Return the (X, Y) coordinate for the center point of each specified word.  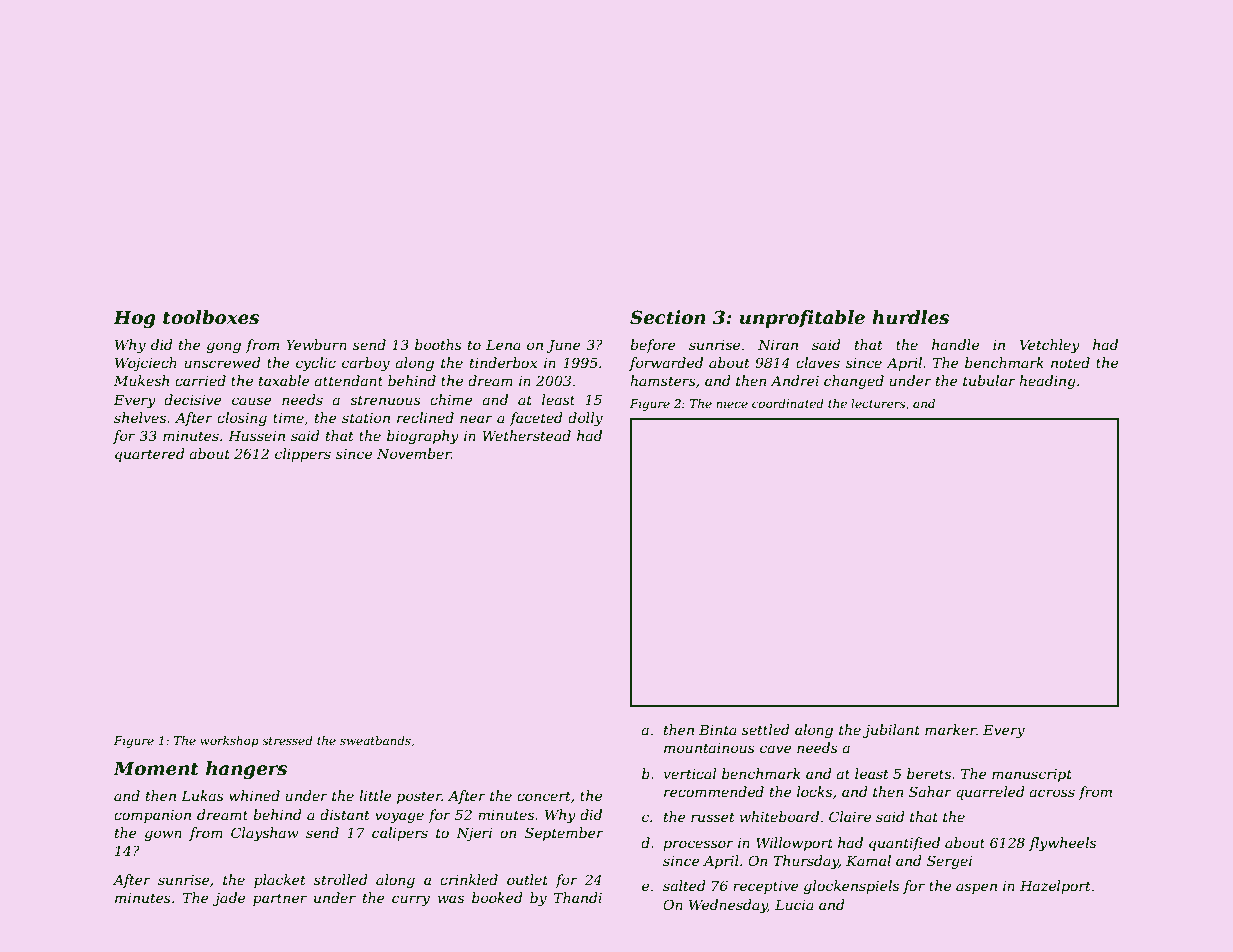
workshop (229, 742)
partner (280, 899)
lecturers (878, 403)
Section (668, 317)
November (414, 453)
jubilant (891, 731)
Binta (718, 730)
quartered (150, 455)
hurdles (910, 317)
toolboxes (211, 317)
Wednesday (728, 906)
